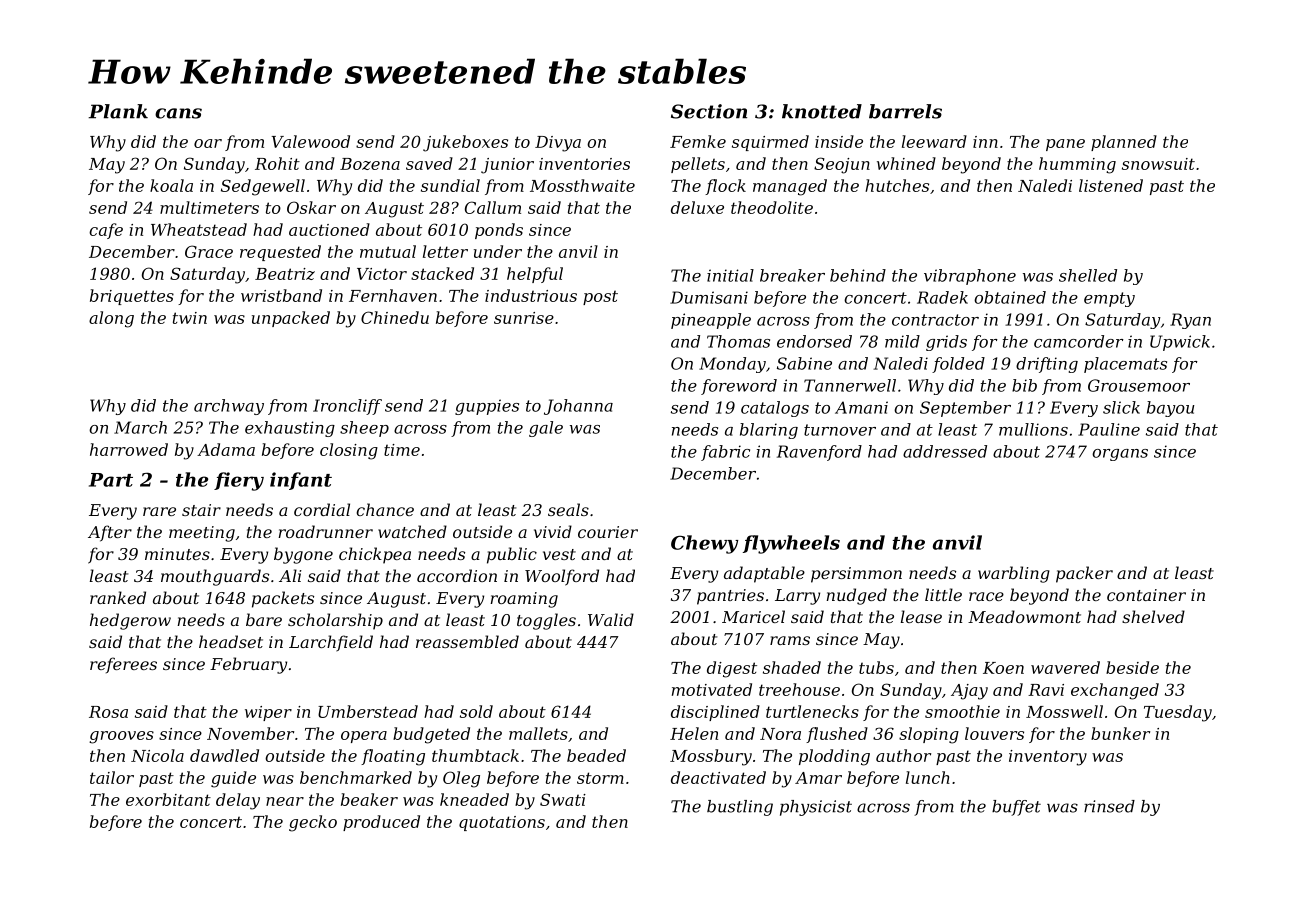  Describe the element at coordinates (568, 509) in the screenshot. I see `seals` at that location.
